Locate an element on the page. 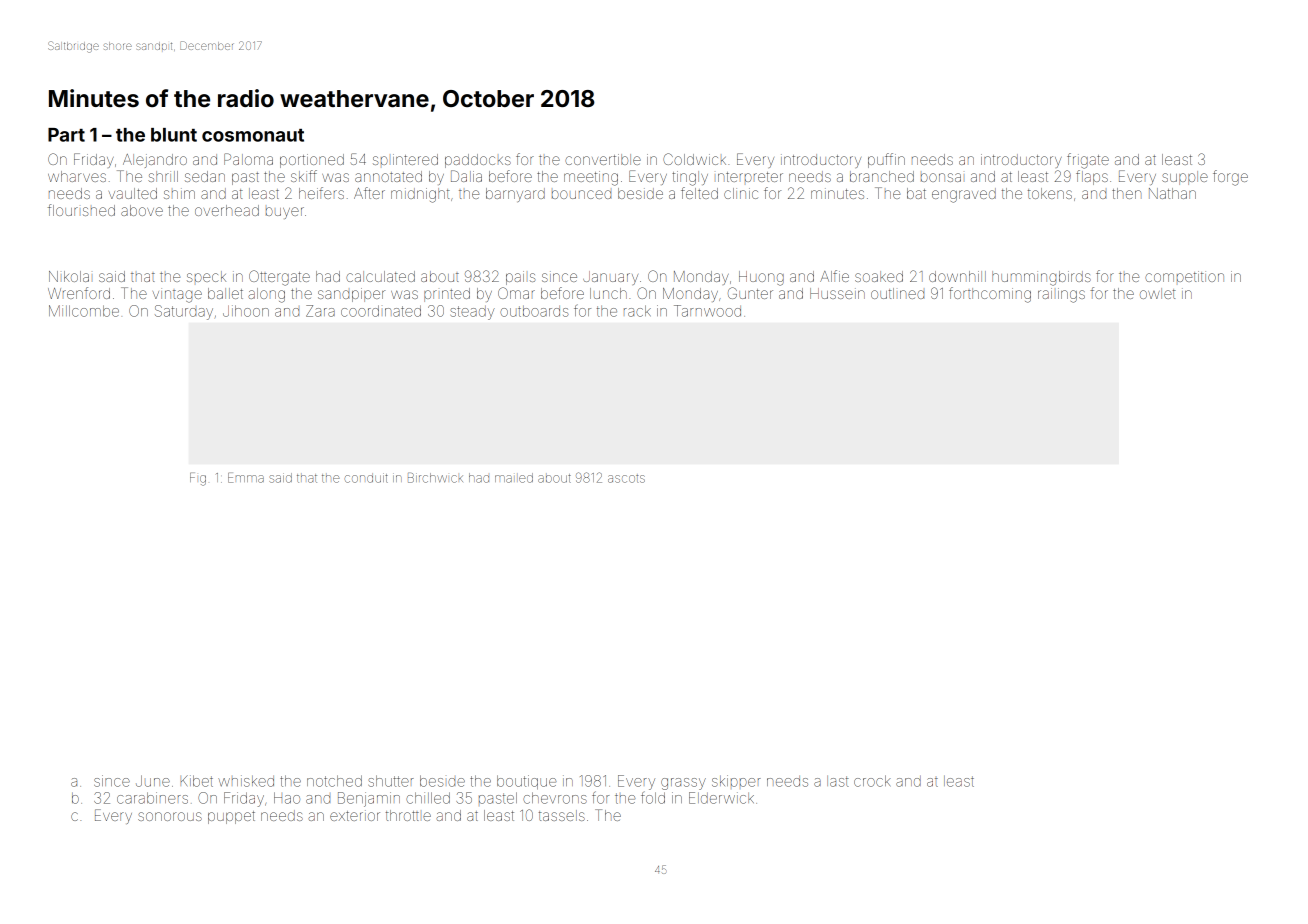  Birchwick is located at coordinates (435, 478).
